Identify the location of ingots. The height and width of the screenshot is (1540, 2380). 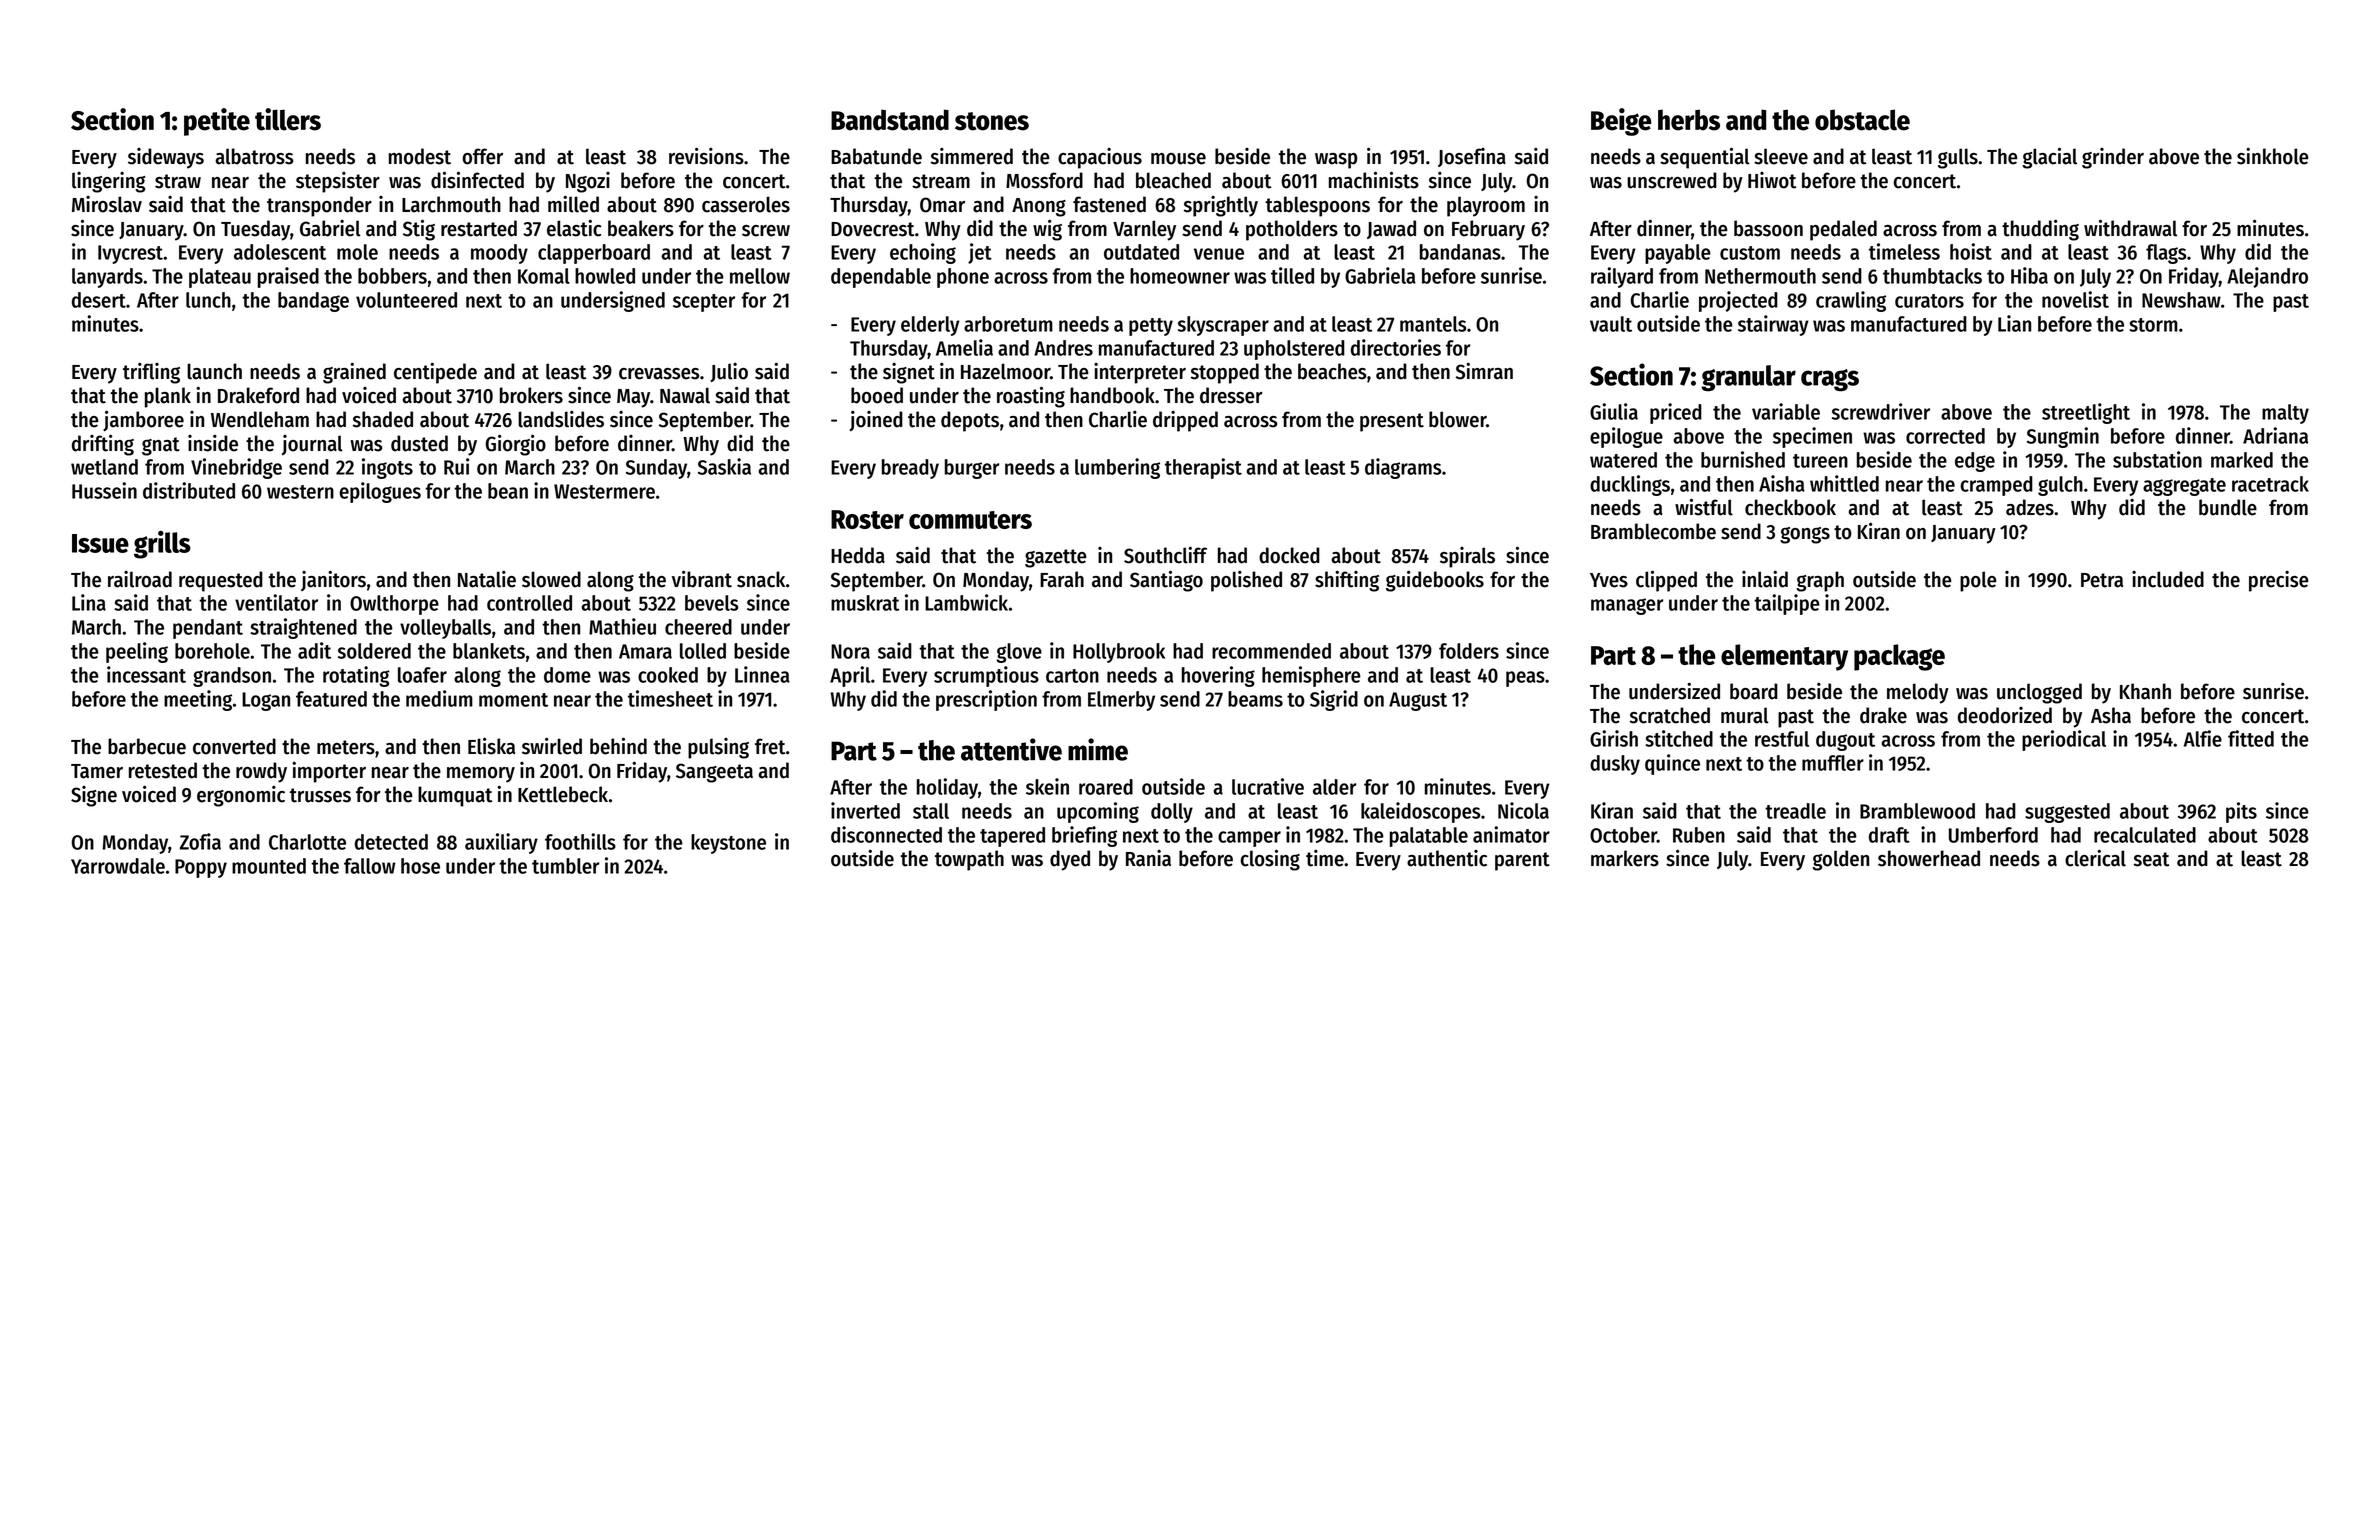
(387, 468).
